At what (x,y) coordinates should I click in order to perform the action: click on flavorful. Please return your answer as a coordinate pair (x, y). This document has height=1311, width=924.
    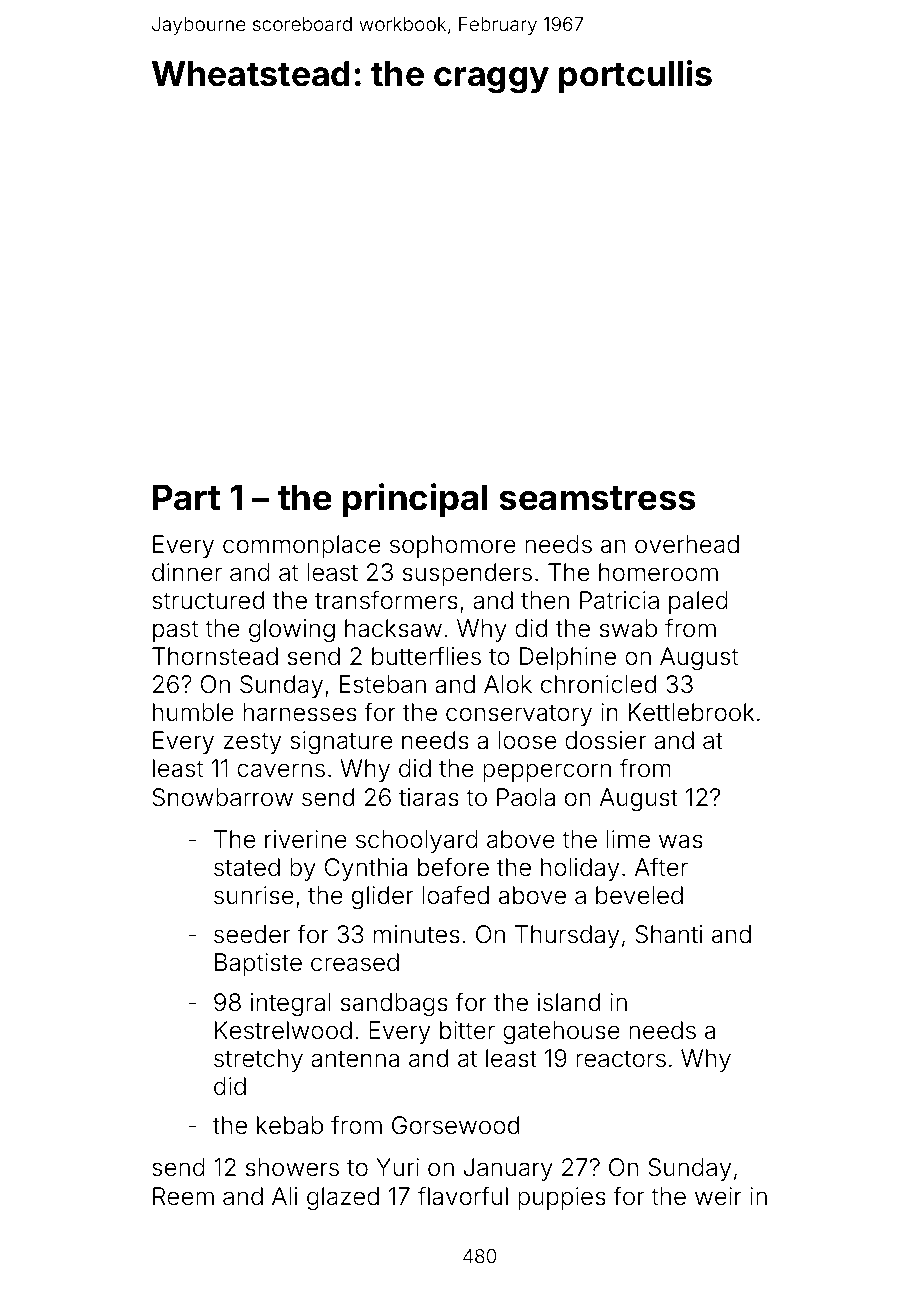
    Looking at the image, I should click on (463, 1196).
